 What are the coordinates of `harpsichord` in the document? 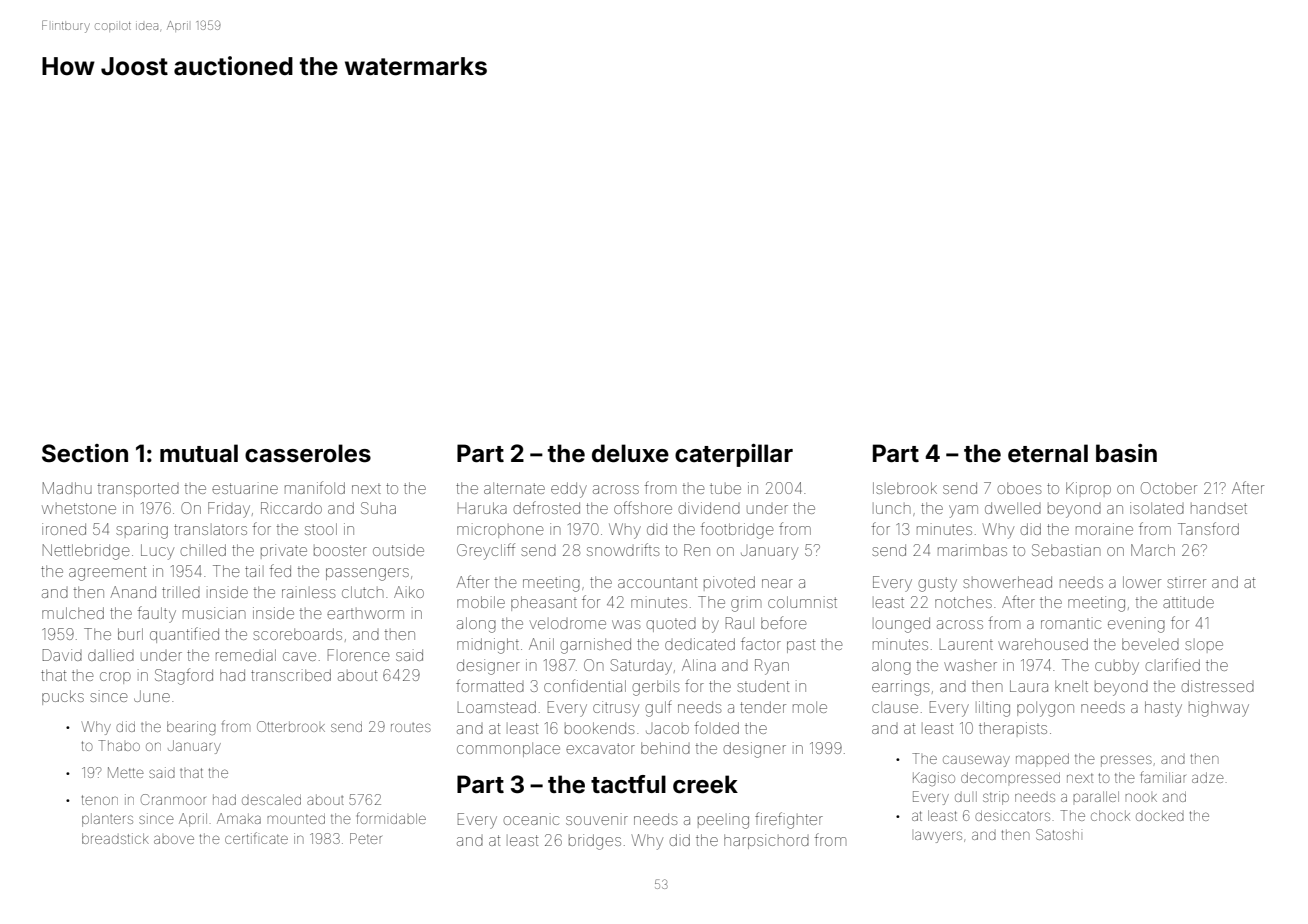 It's located at (766, 841).
